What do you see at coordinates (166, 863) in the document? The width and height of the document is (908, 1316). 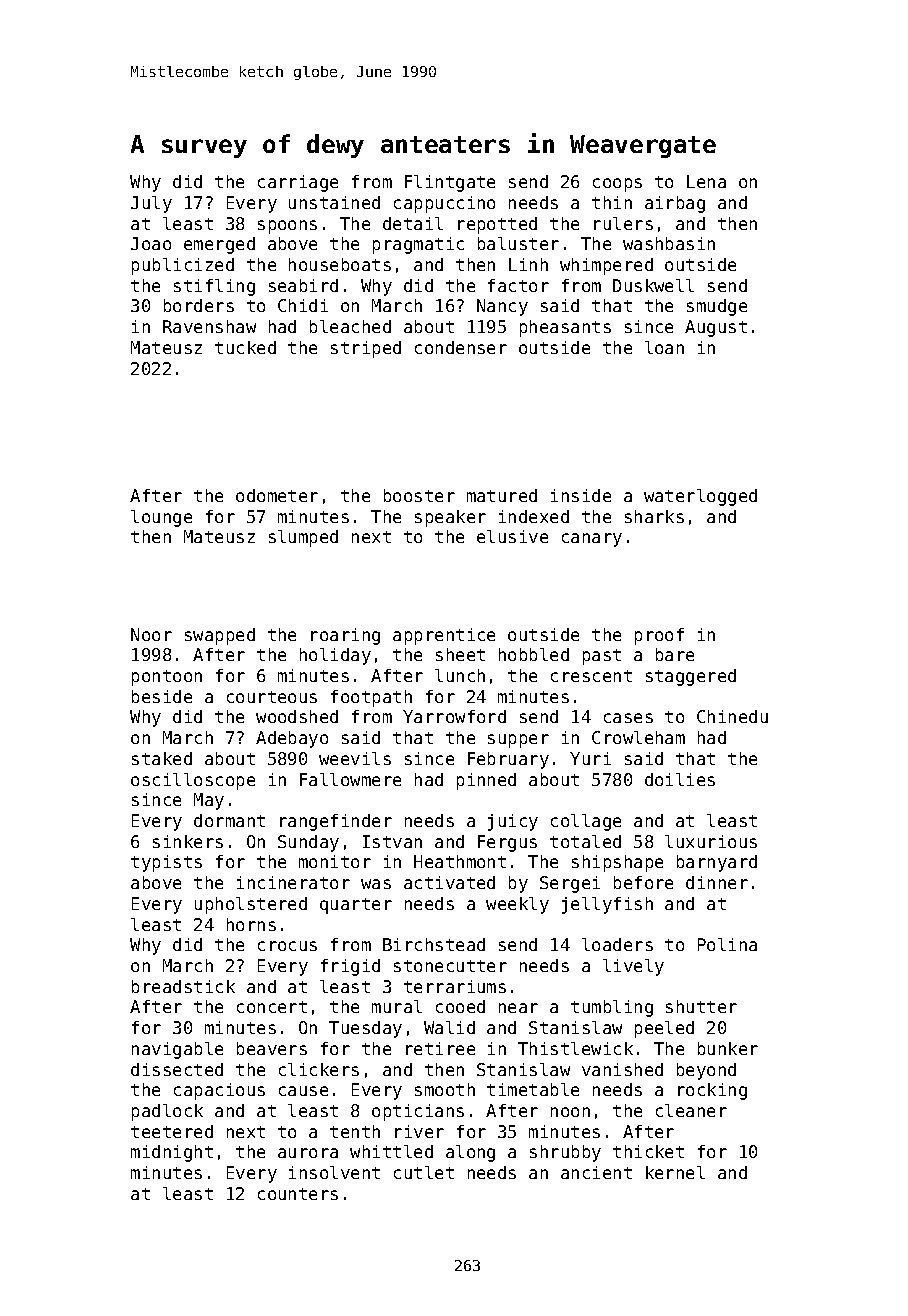 I see `typists` at bounding box center [166, 863].
